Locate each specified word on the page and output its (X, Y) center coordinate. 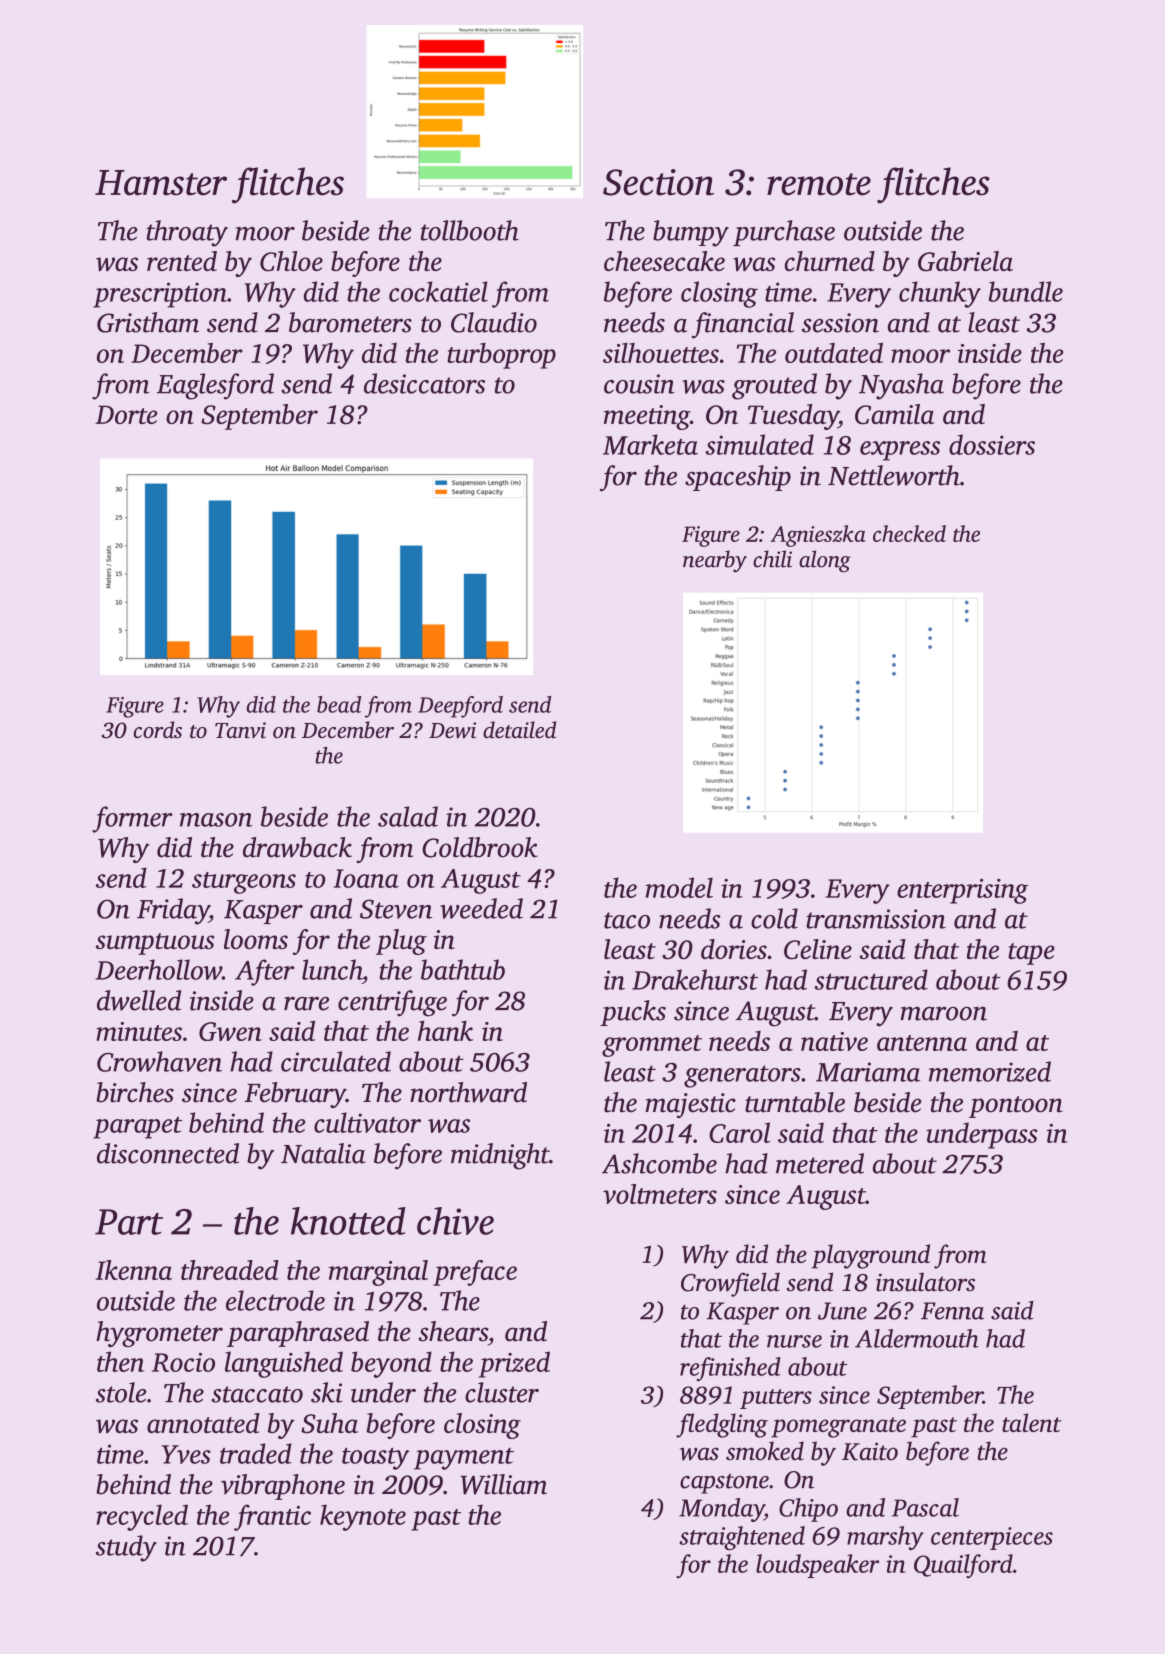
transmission (876, 919)
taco (627, 920)
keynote (363, 1517)
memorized (990, 1071)
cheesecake (664, 261)
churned (830, 261)
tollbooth (470, 230)
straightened (742, 1538)
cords (158, 730)
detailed (519, 730)
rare (306, 1004)
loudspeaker (817, 1566)
